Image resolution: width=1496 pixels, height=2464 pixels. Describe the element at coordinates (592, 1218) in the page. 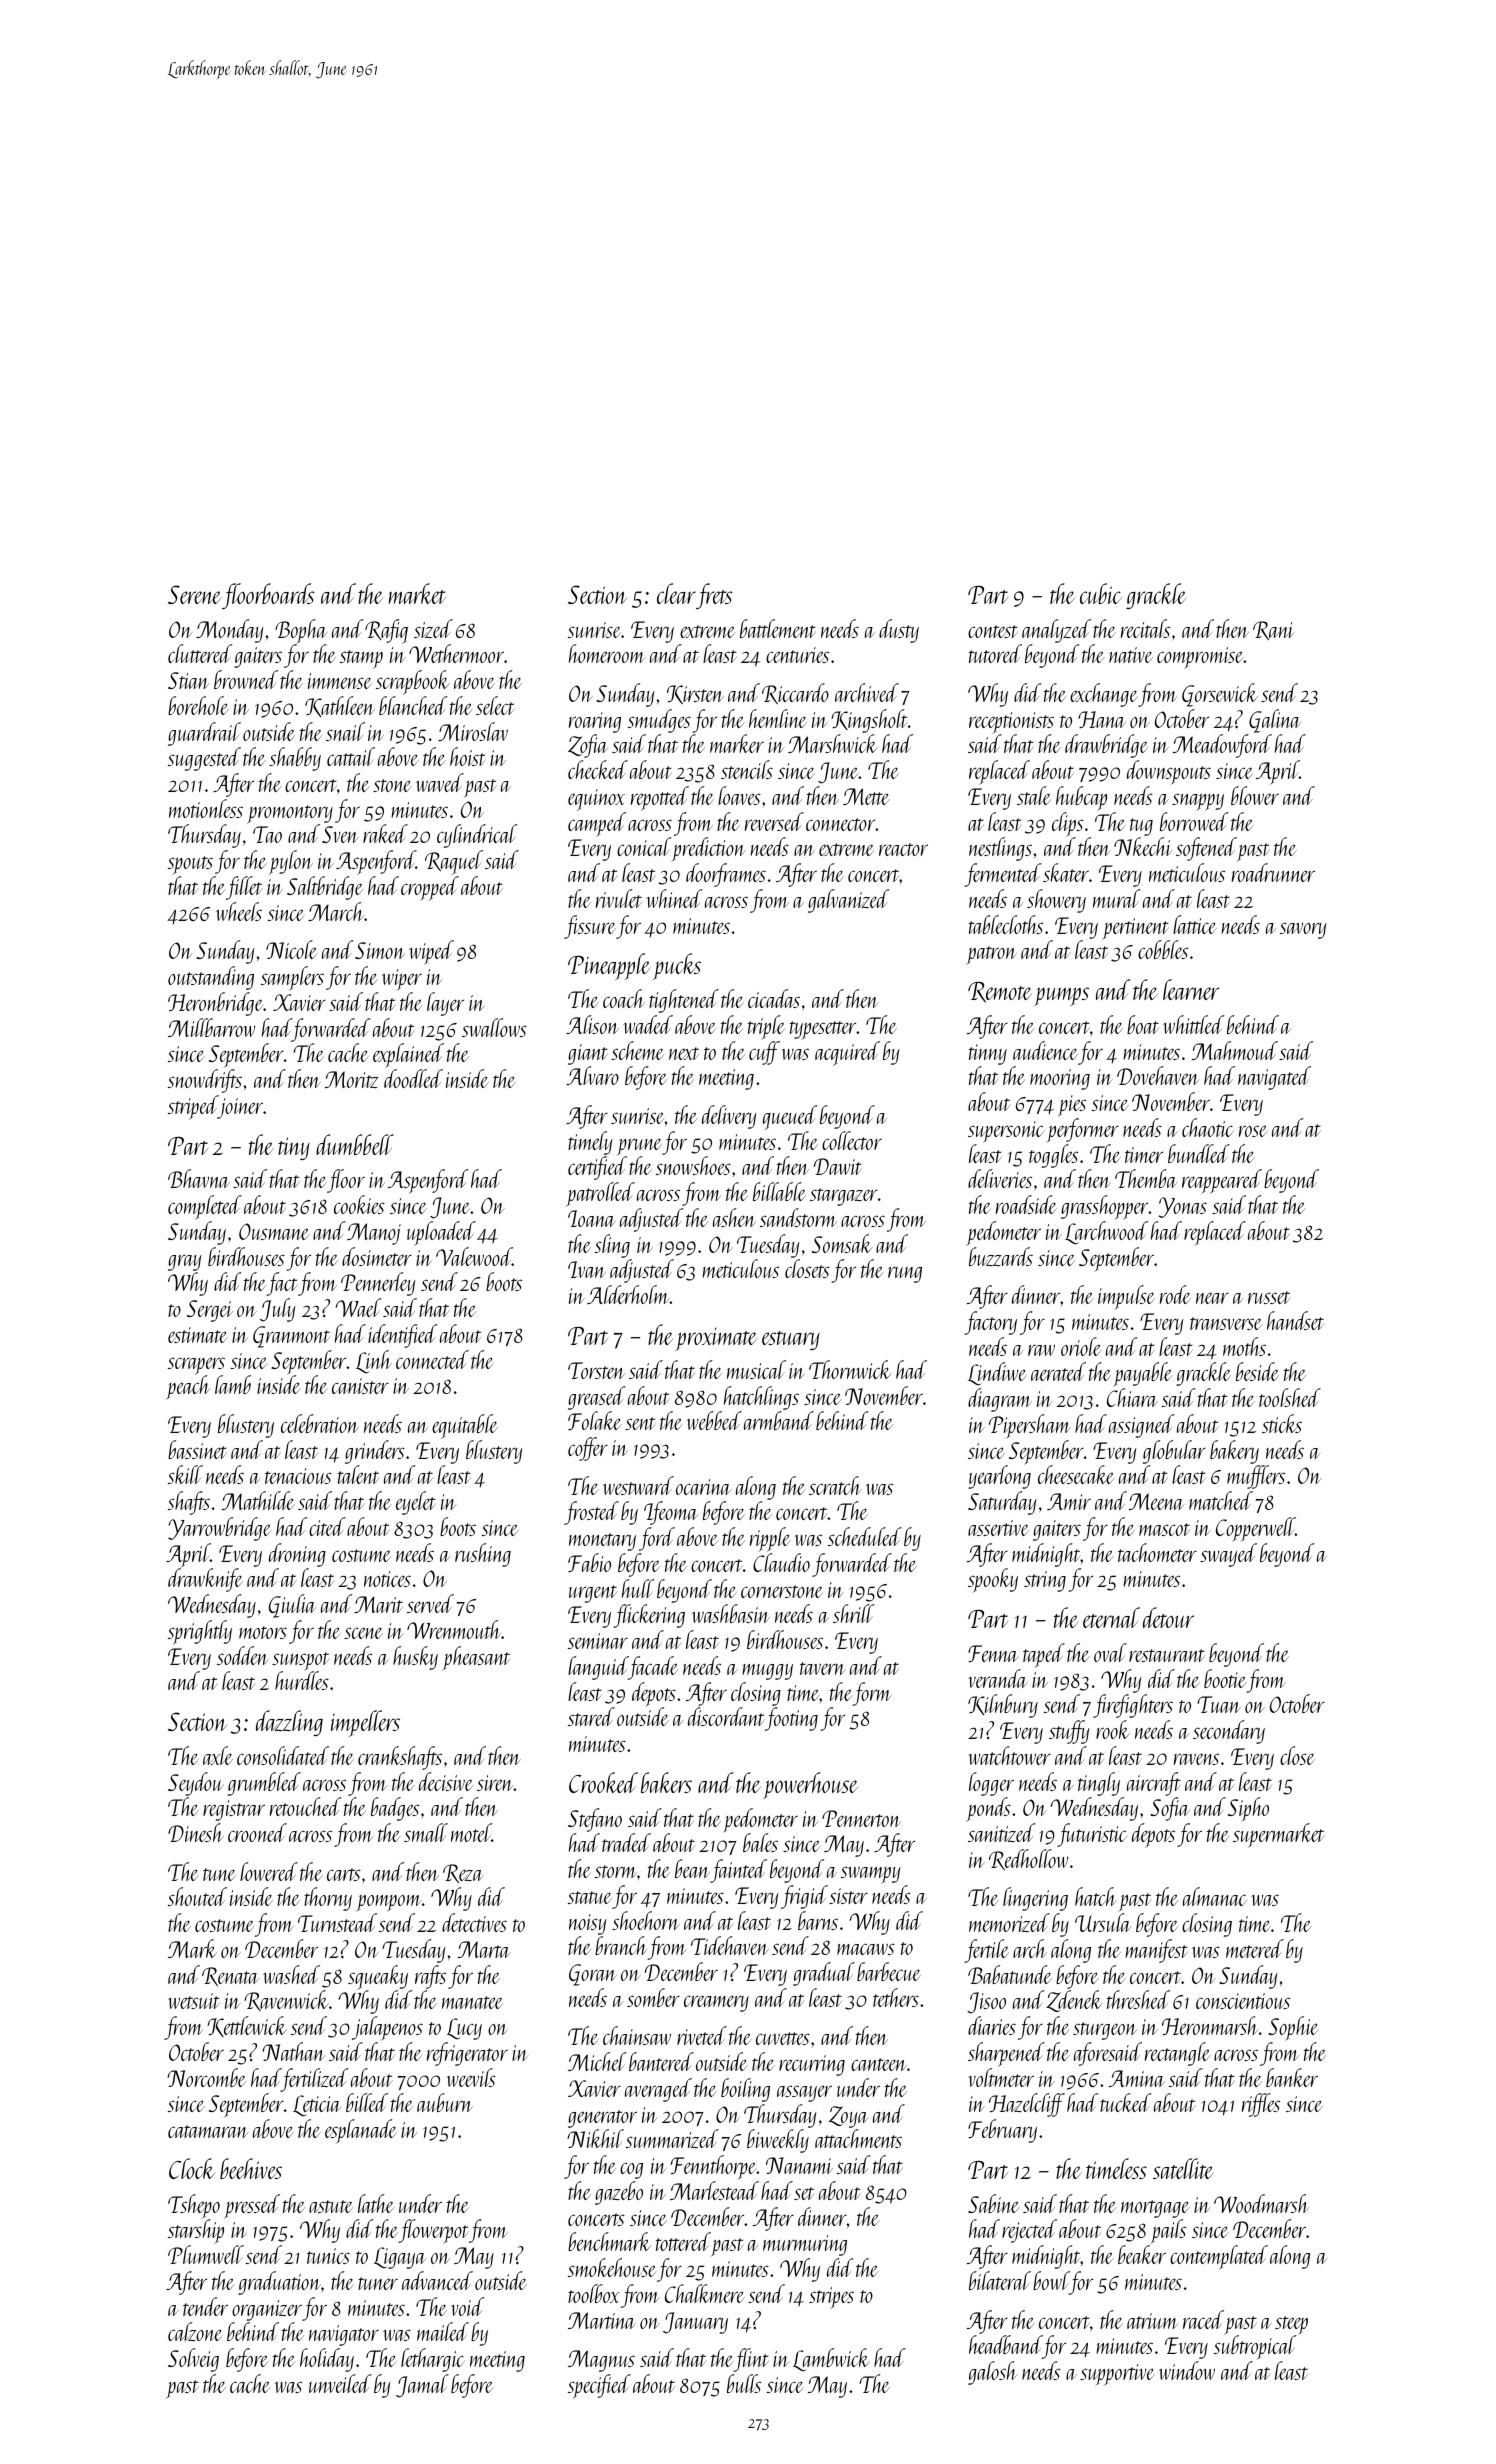

I see `Ioana` at that location.
